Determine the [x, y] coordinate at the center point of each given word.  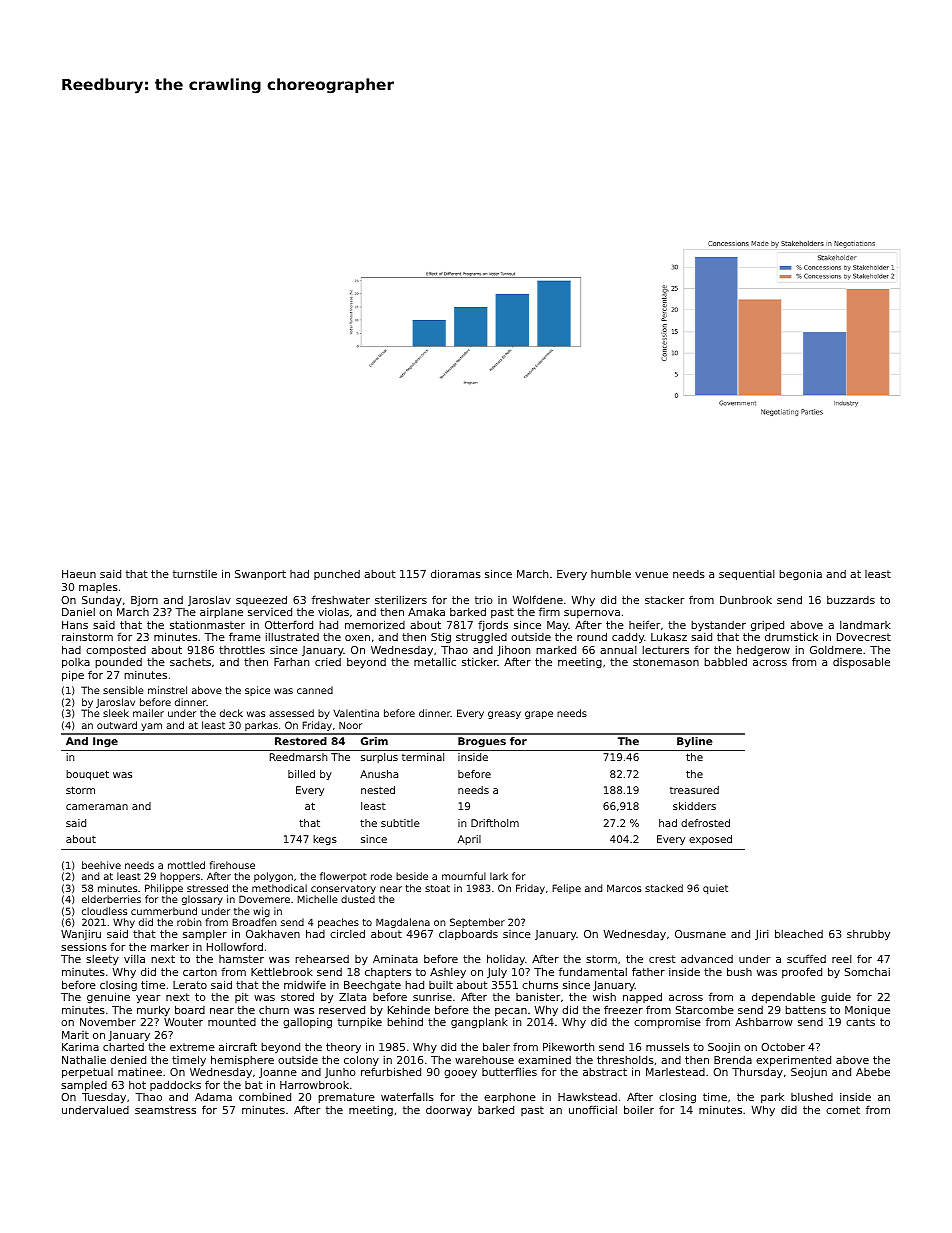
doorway [449, 1111]
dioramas [456, 573]
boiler [639, 1109]
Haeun [79, 574]
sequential [747, 575]
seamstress [165, 1110]
